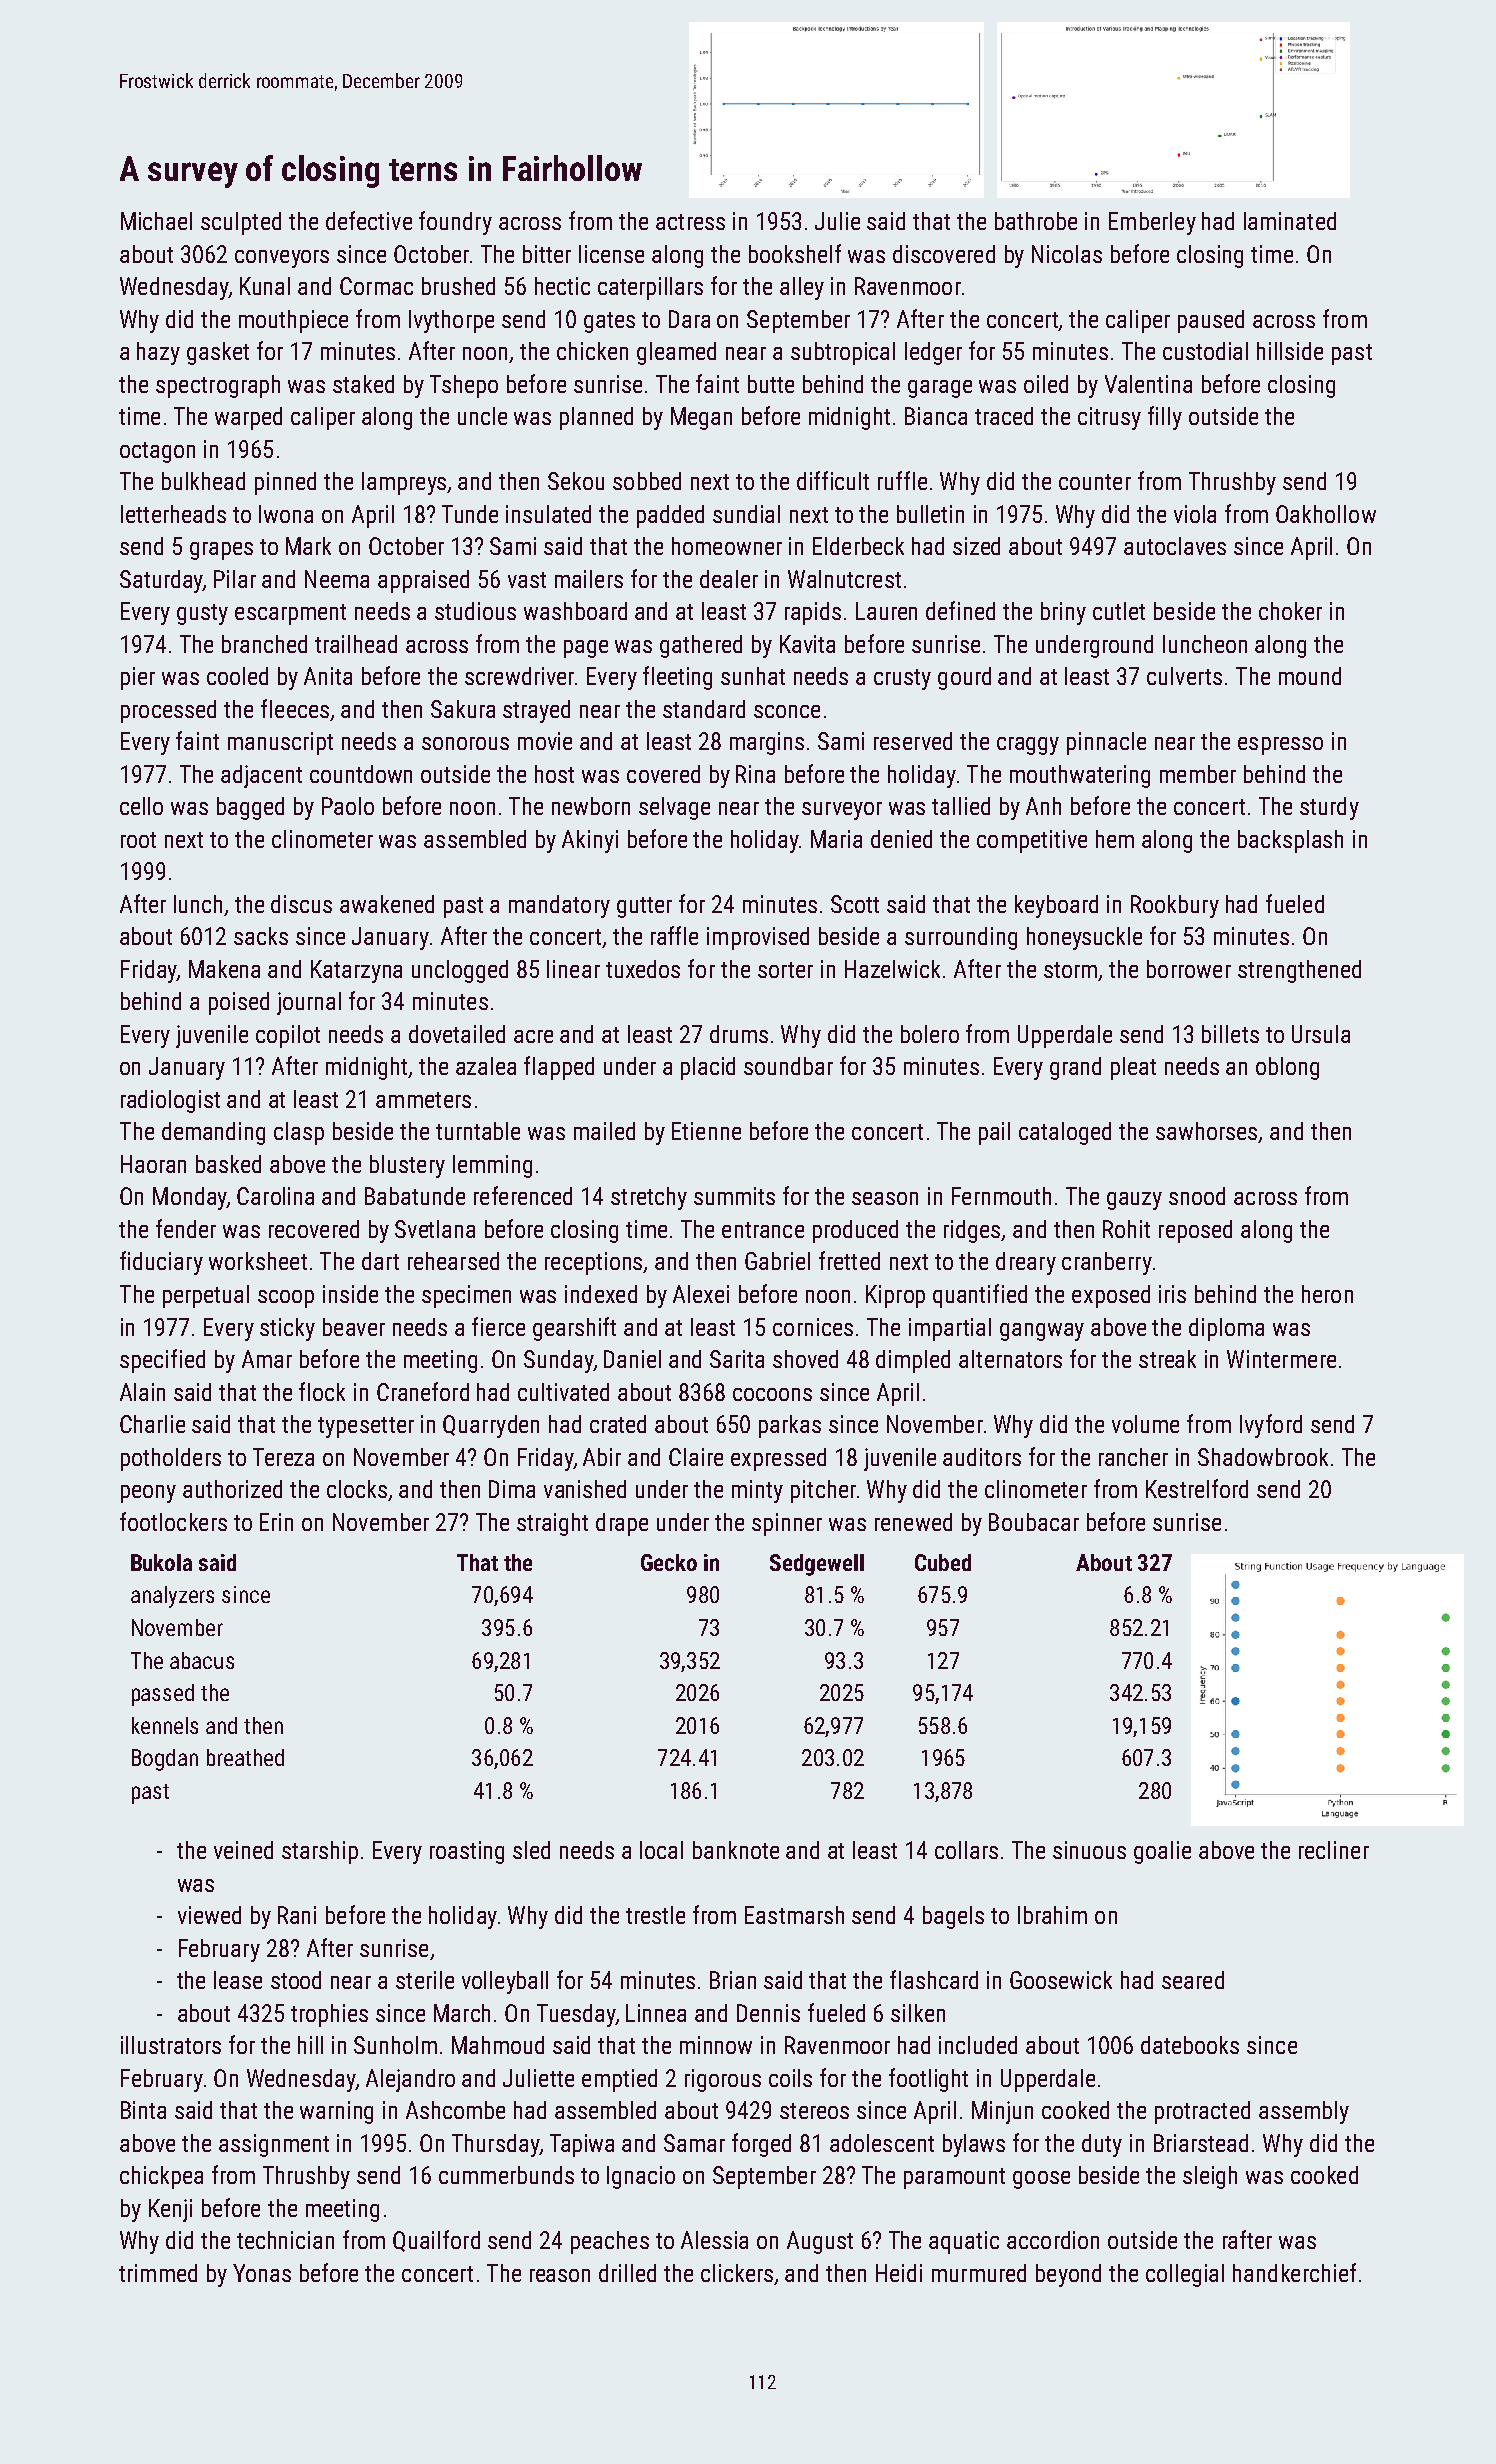 Image resolution: width=1496 pixels, height=2464 pixels. What do you see at coordinates (574, 1329) in the screenshot?
I see `gearshift` at bounding box center [574, 1329].
